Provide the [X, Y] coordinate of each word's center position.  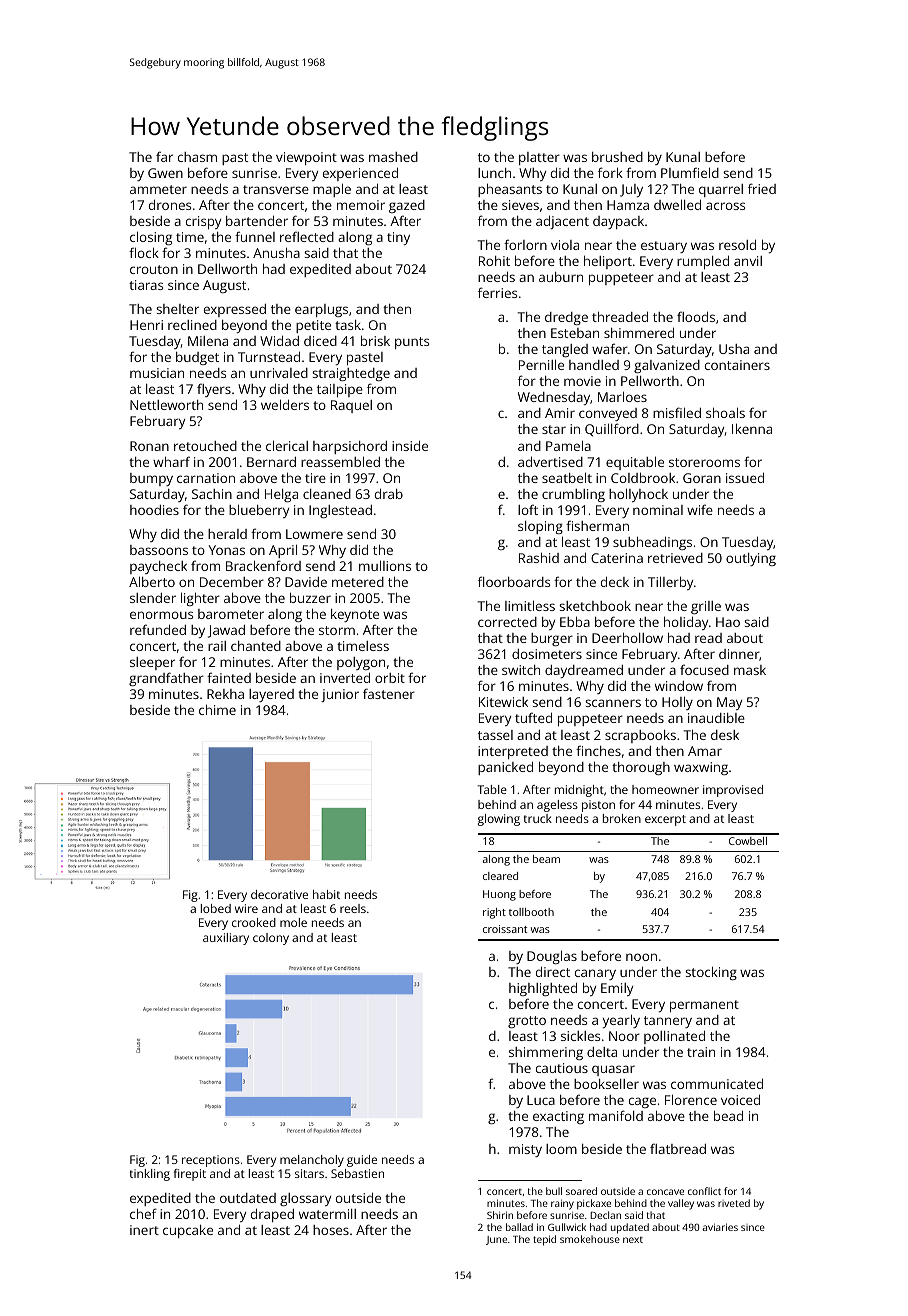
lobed [216, 908]
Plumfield [690, 172]
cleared [500, 876]
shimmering [546, 1053]
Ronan [149, 446]
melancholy [312, 1161]
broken [622, 818]
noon [641, 957]
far [164, 156]
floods [696, 316]
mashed [393, 157]
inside [410, 445]
